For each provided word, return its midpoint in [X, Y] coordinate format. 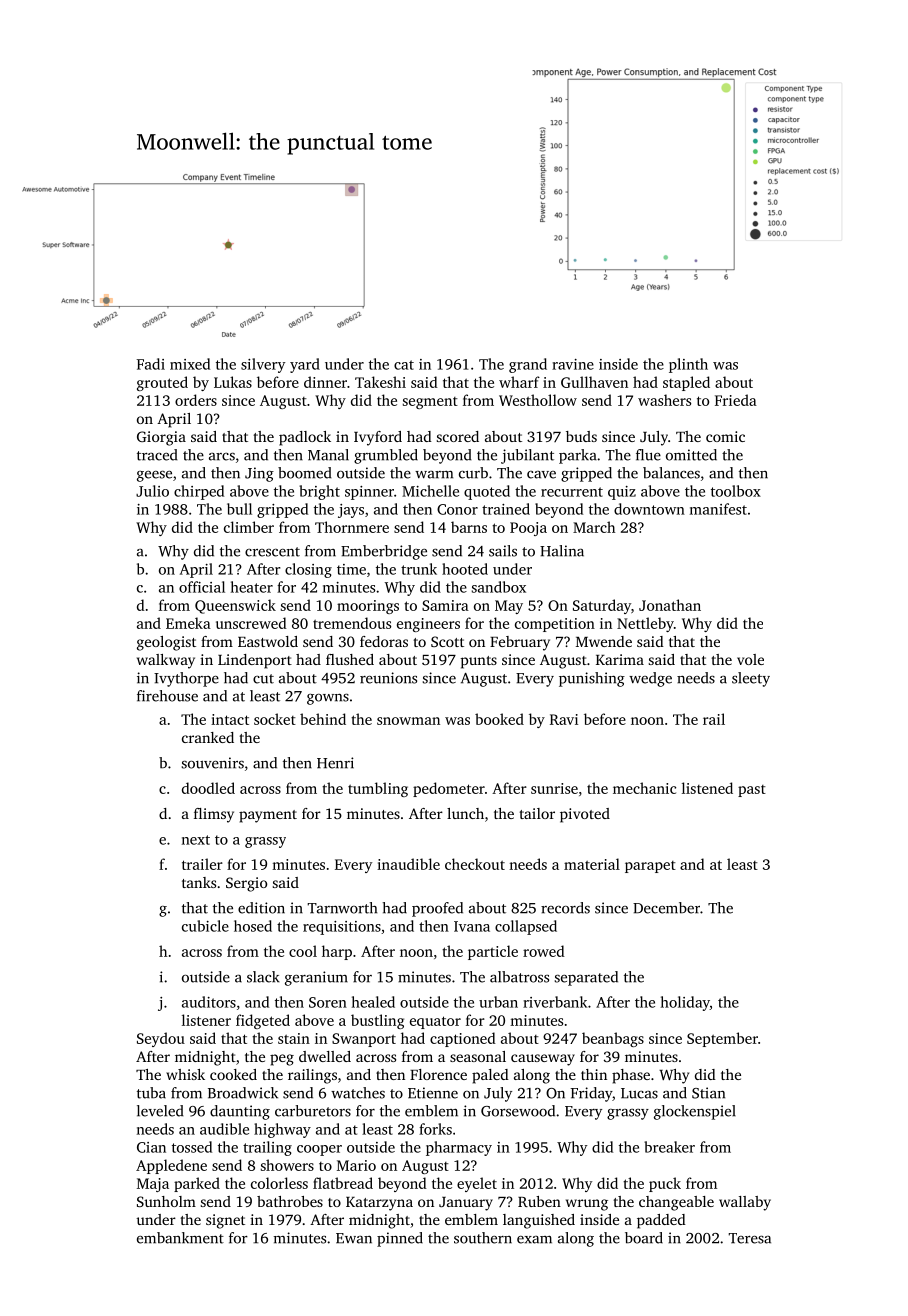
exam [534, 1240]
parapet [650, 867]
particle [493, 952]
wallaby [745, 1203]
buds [581, 436]
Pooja [528, 529]
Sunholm [166, 1201]
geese [154, 476]
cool [303, 951]
